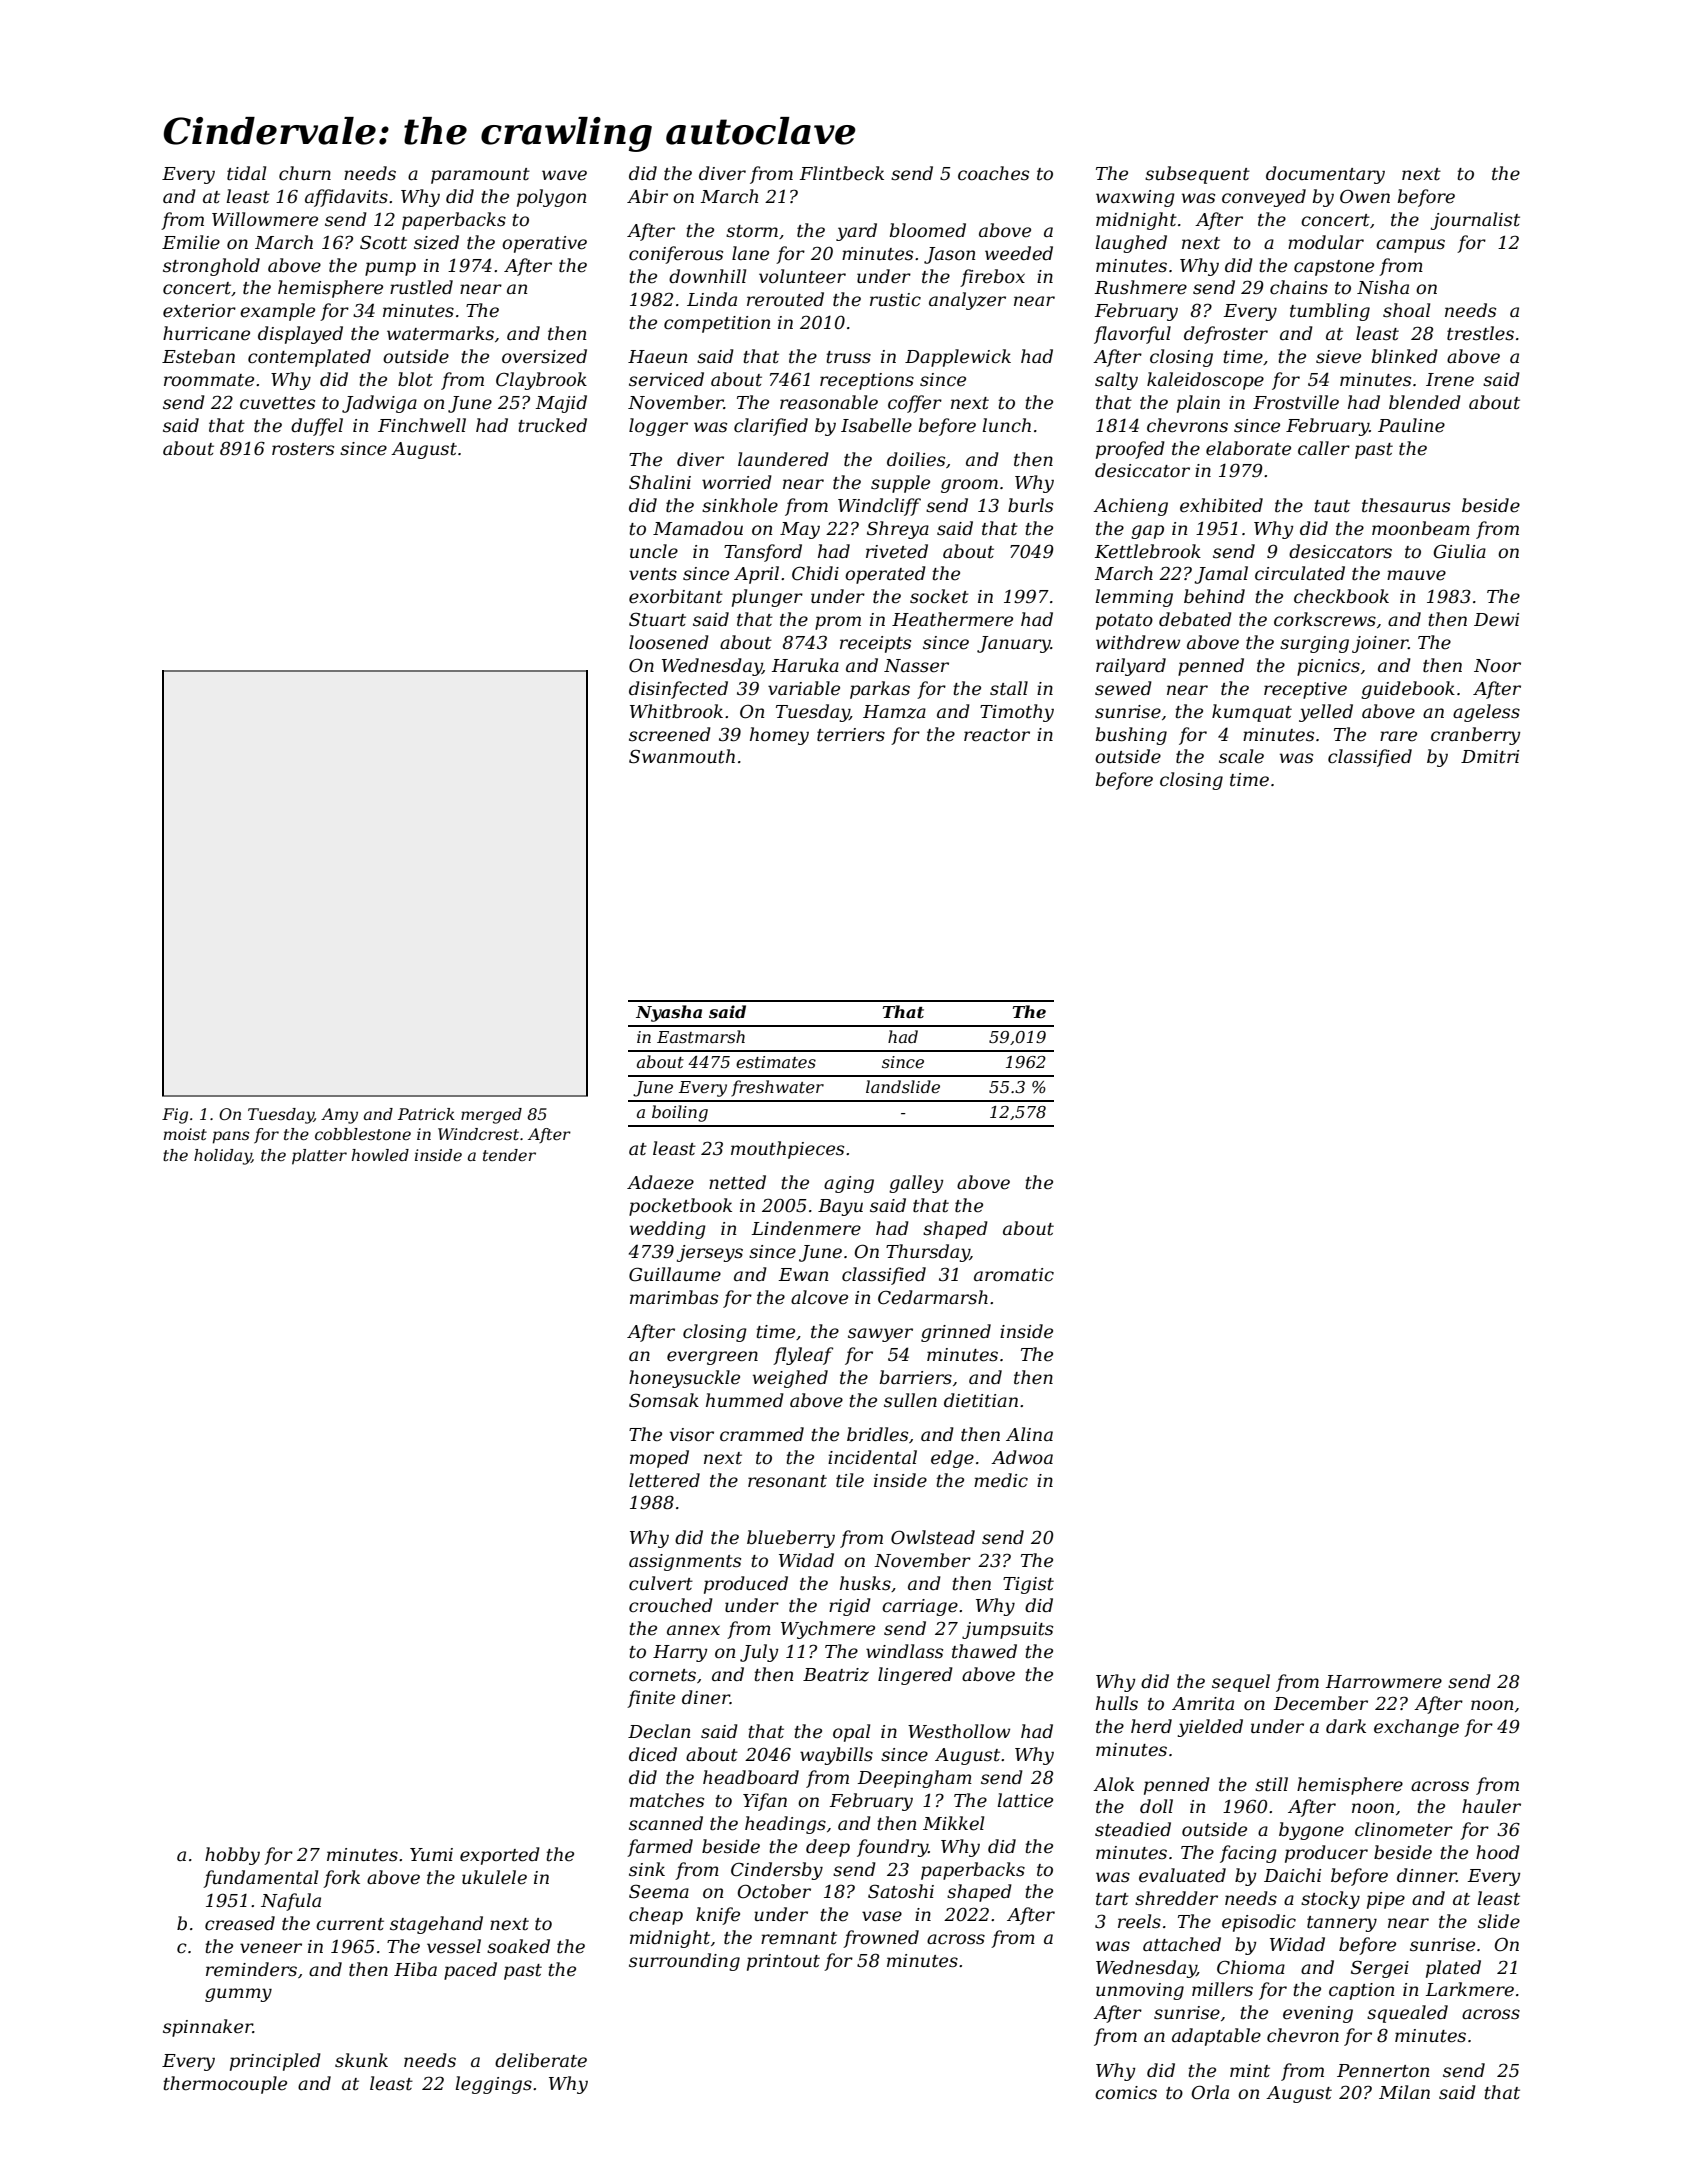  Describe the element at coordinates (1324, 448) in the image. I see `caller` at that location.
